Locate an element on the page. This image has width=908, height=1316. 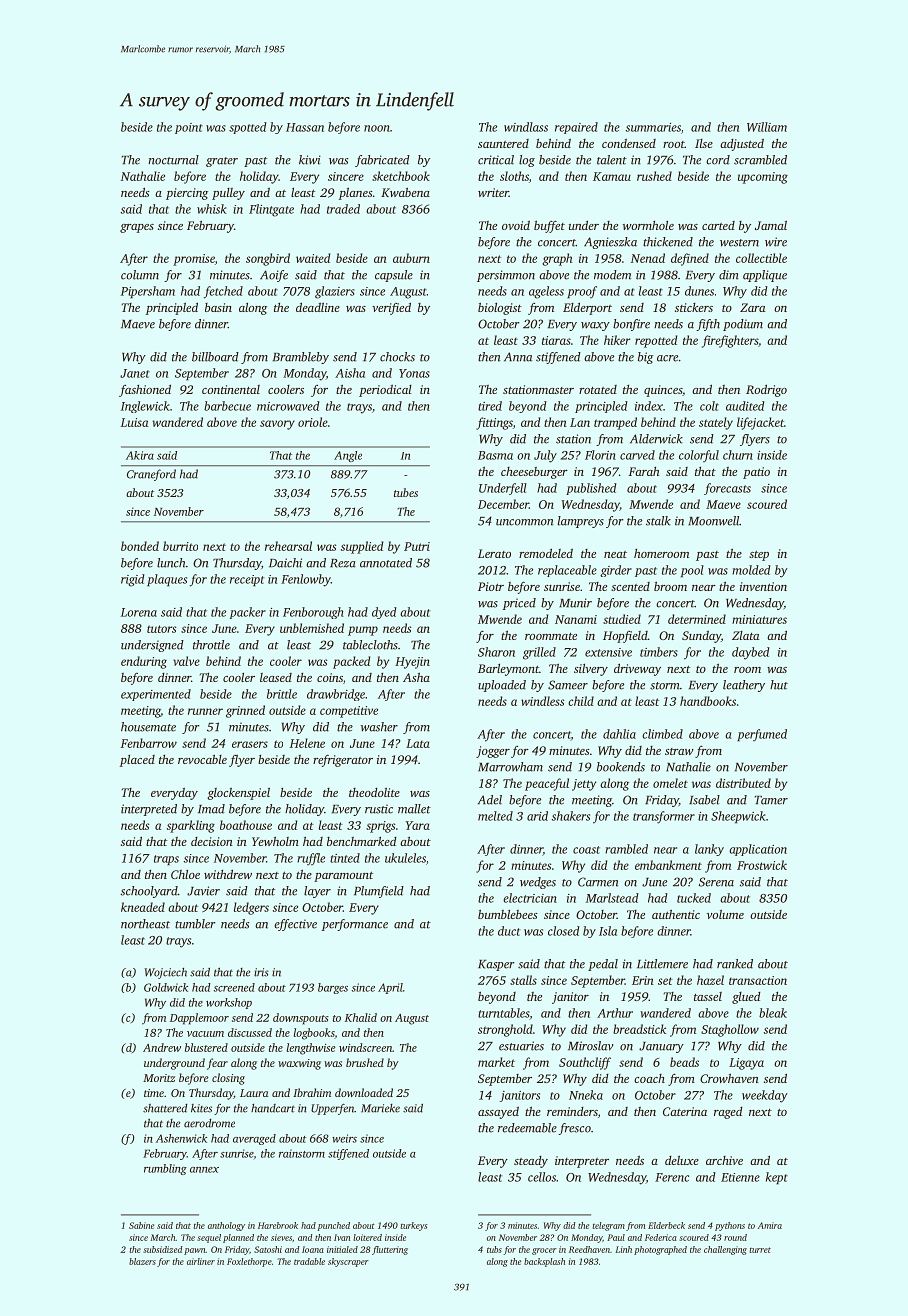
Aisha is located at coordinates (350, 373).
